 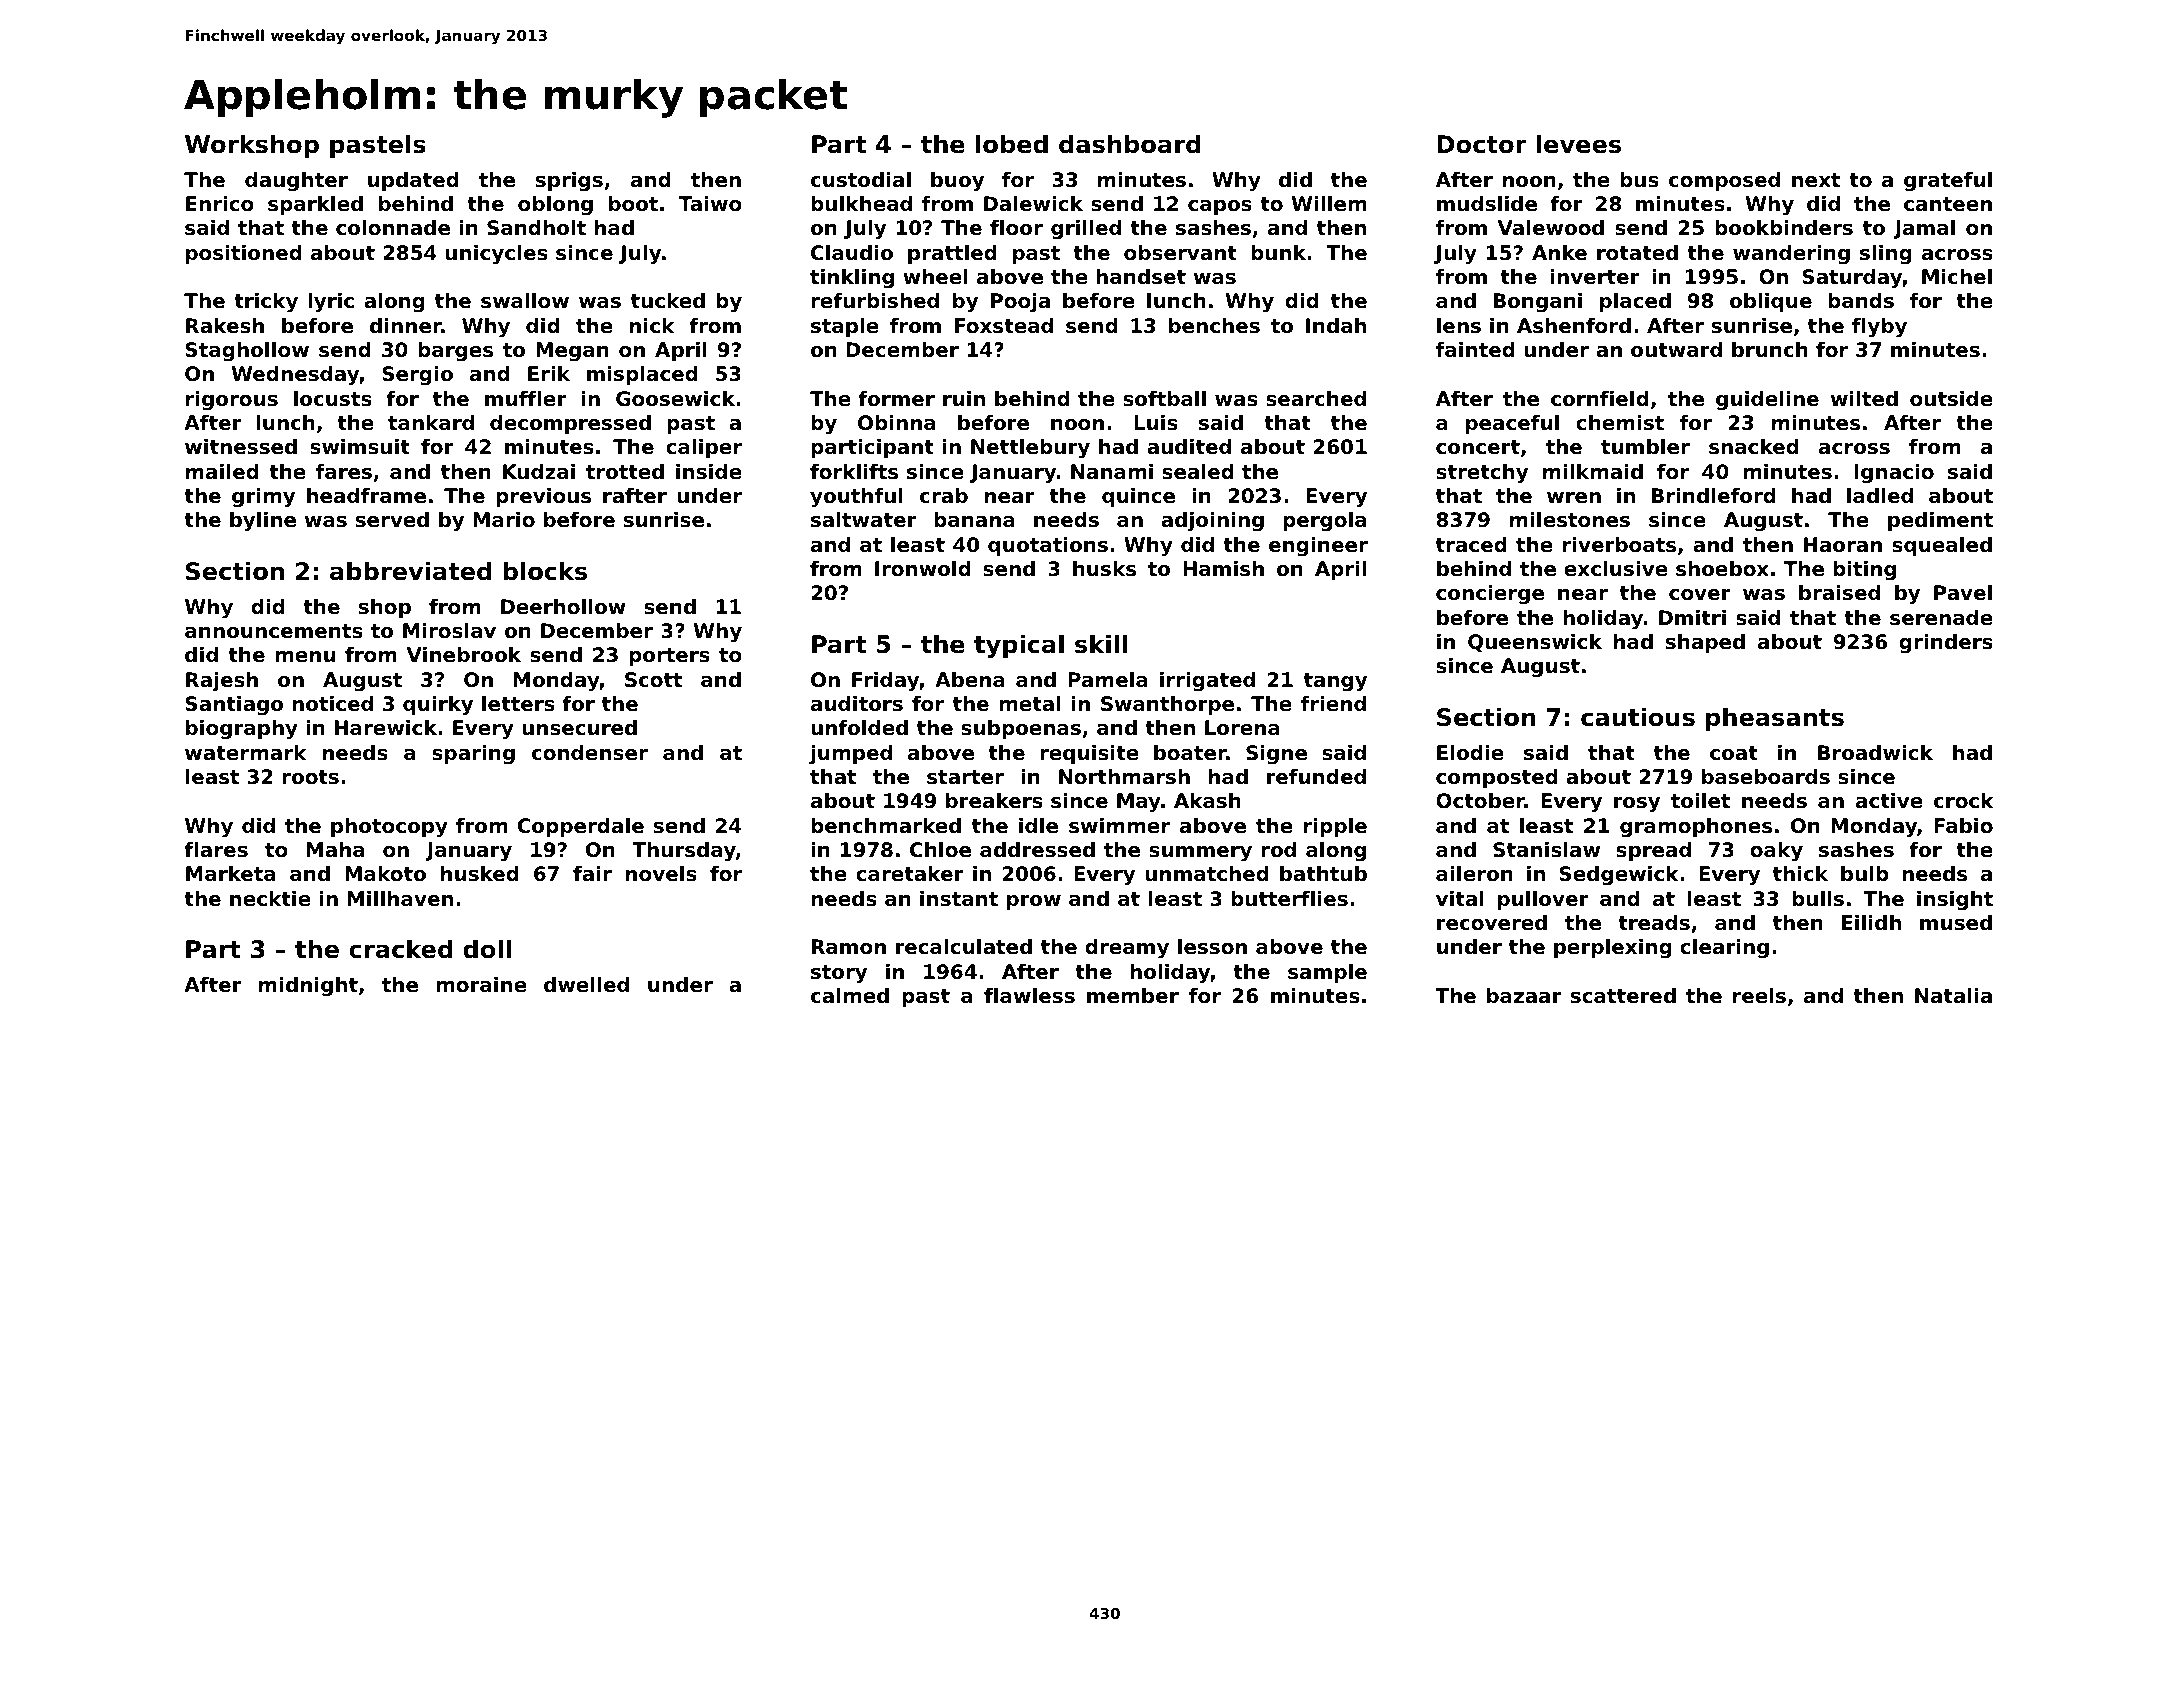 What do you see at coordinates (970, 680) in the image?
I see `Abena` at bounding box center [970, 680].
